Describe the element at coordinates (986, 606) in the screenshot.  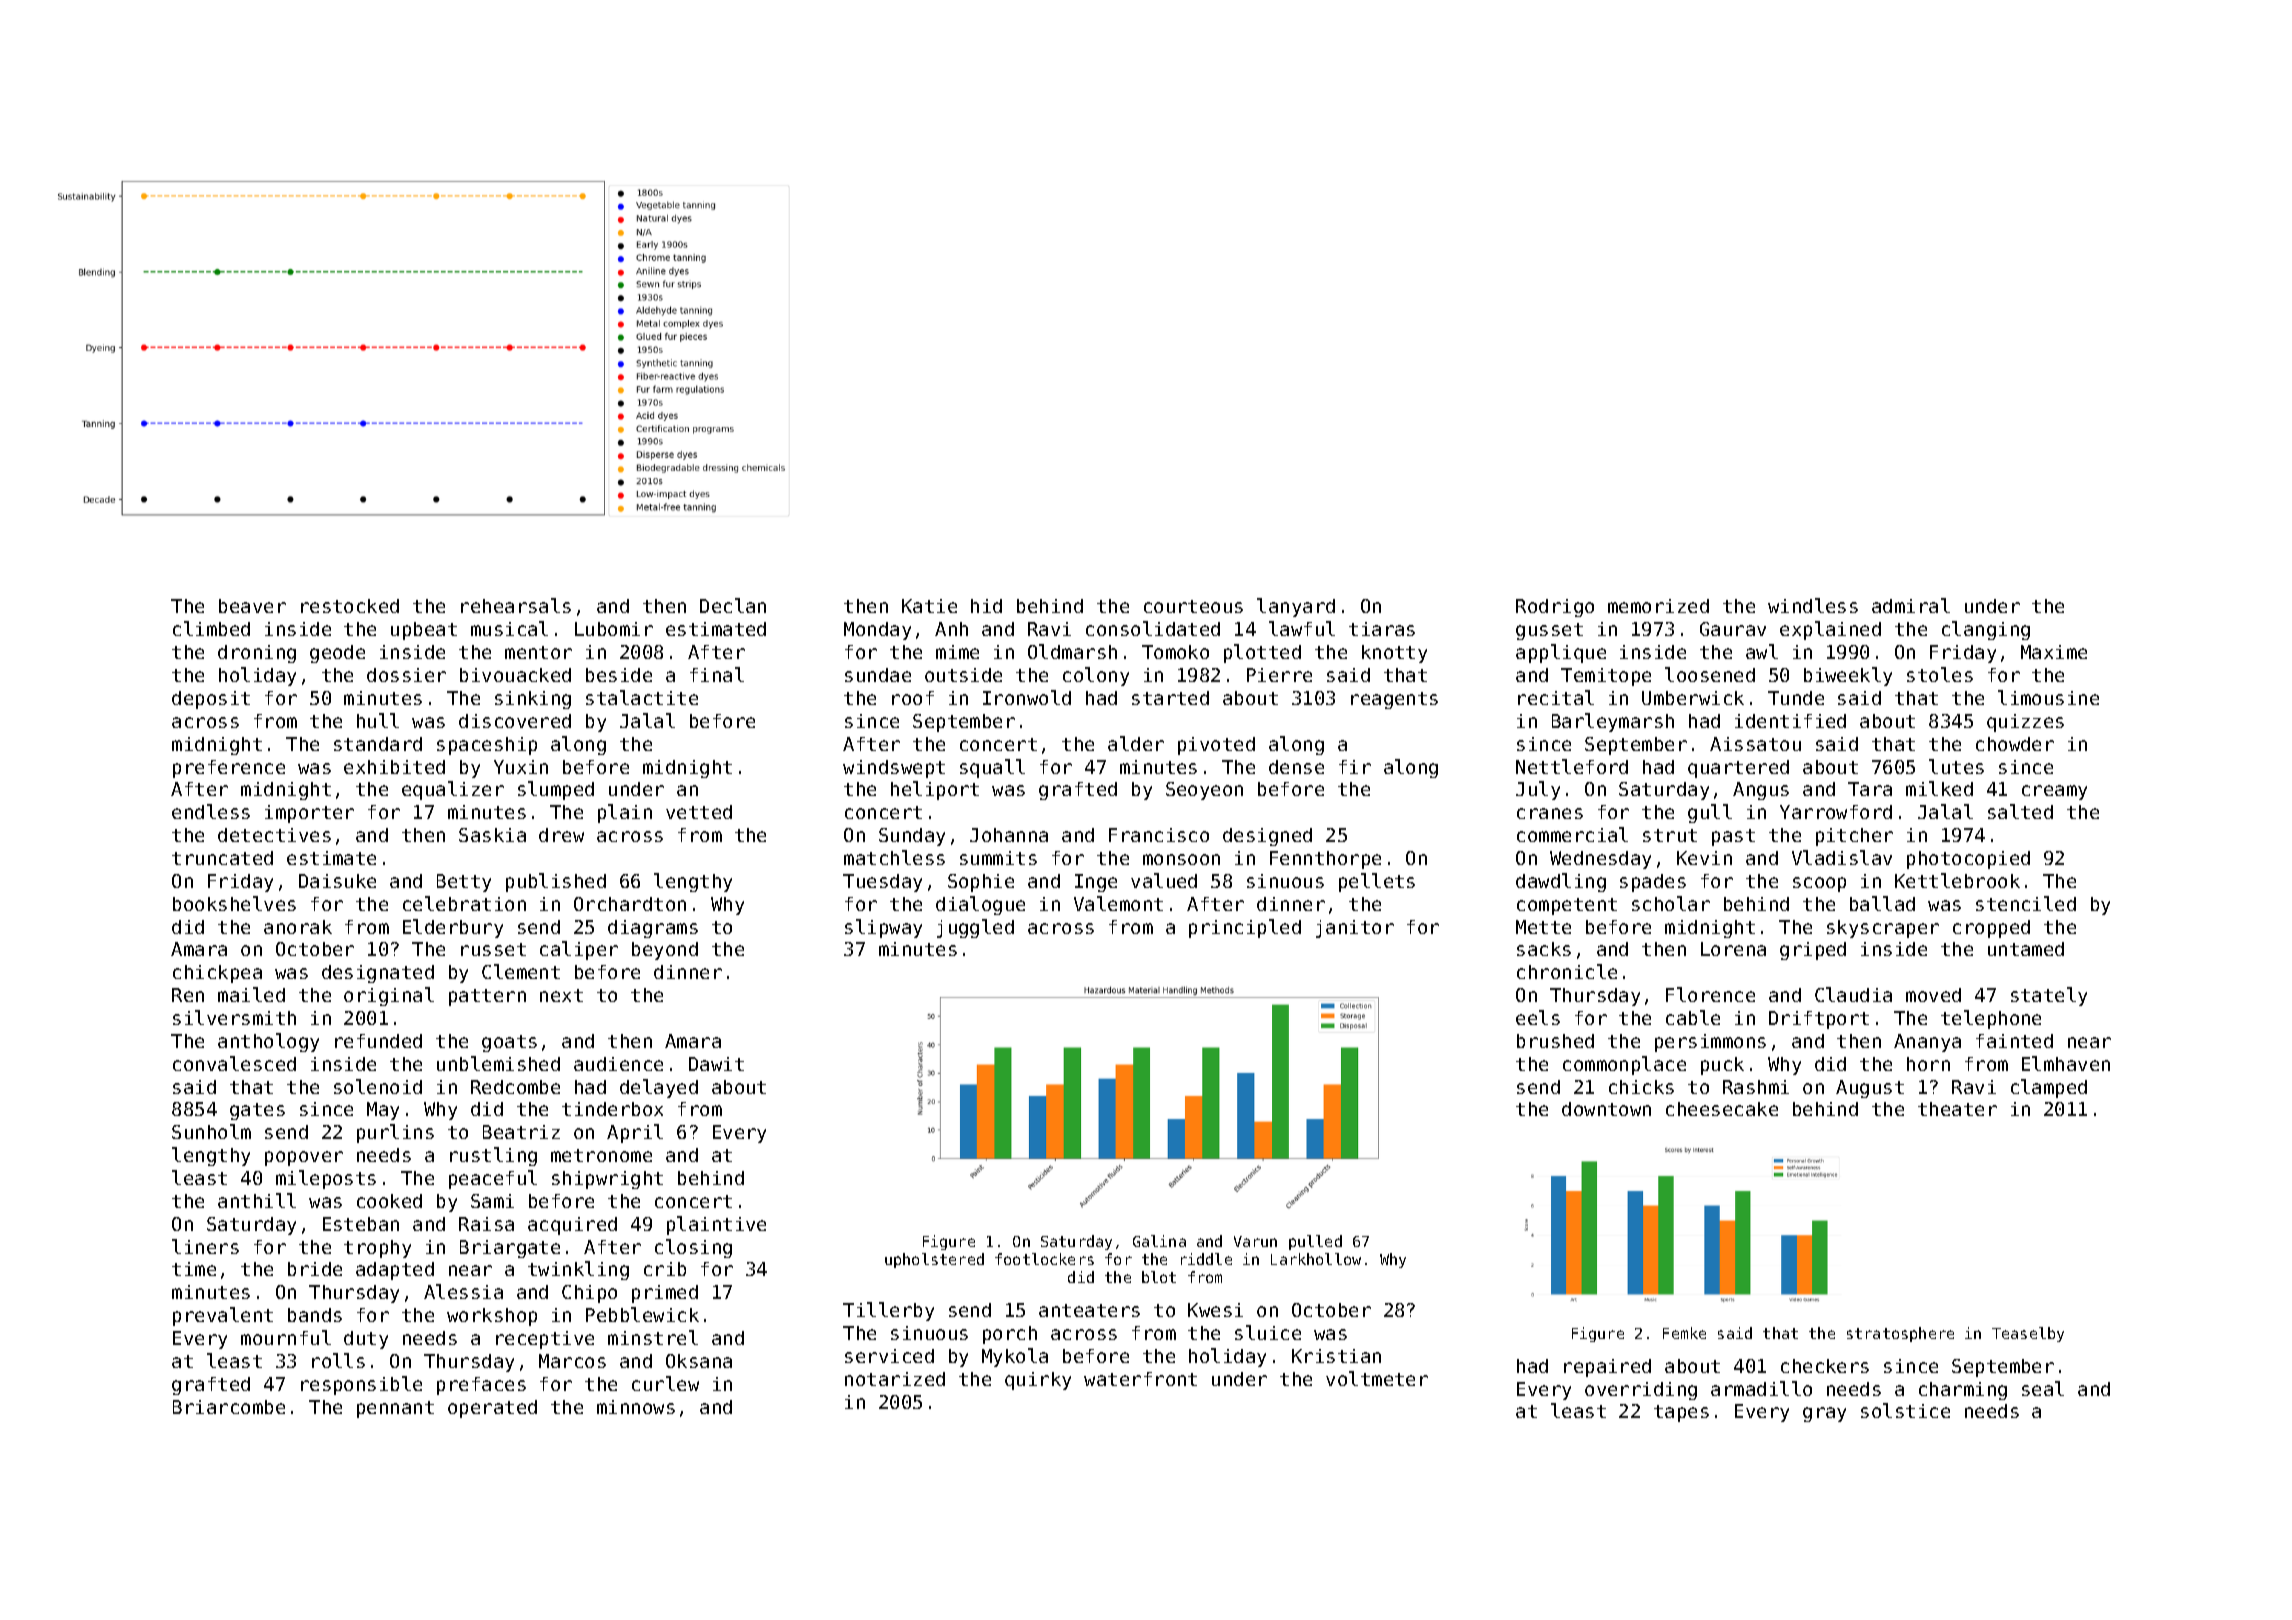
I see `hid` at that location.
